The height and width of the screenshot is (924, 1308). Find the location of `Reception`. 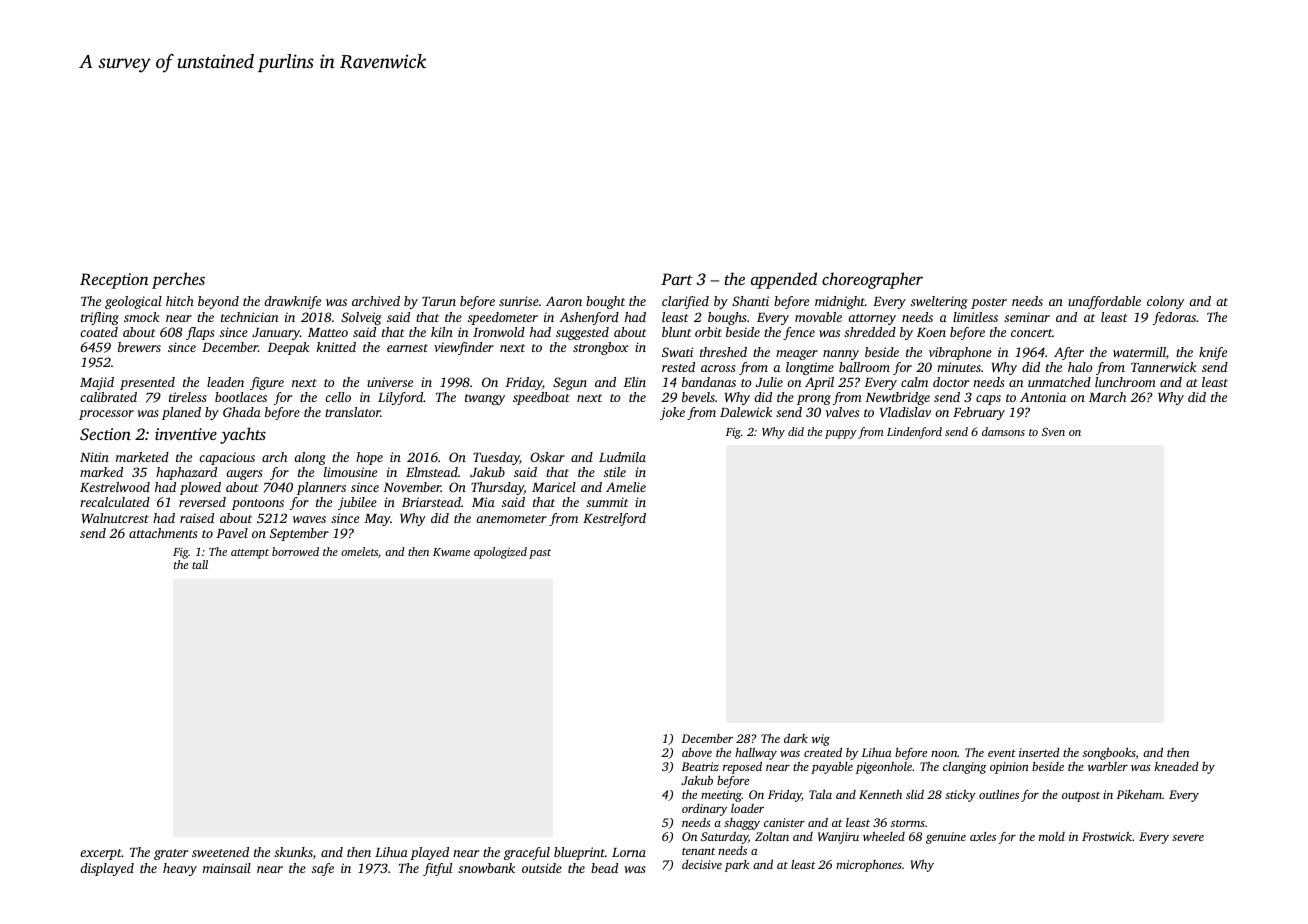

Reception is located at coordinates (114, 281).
